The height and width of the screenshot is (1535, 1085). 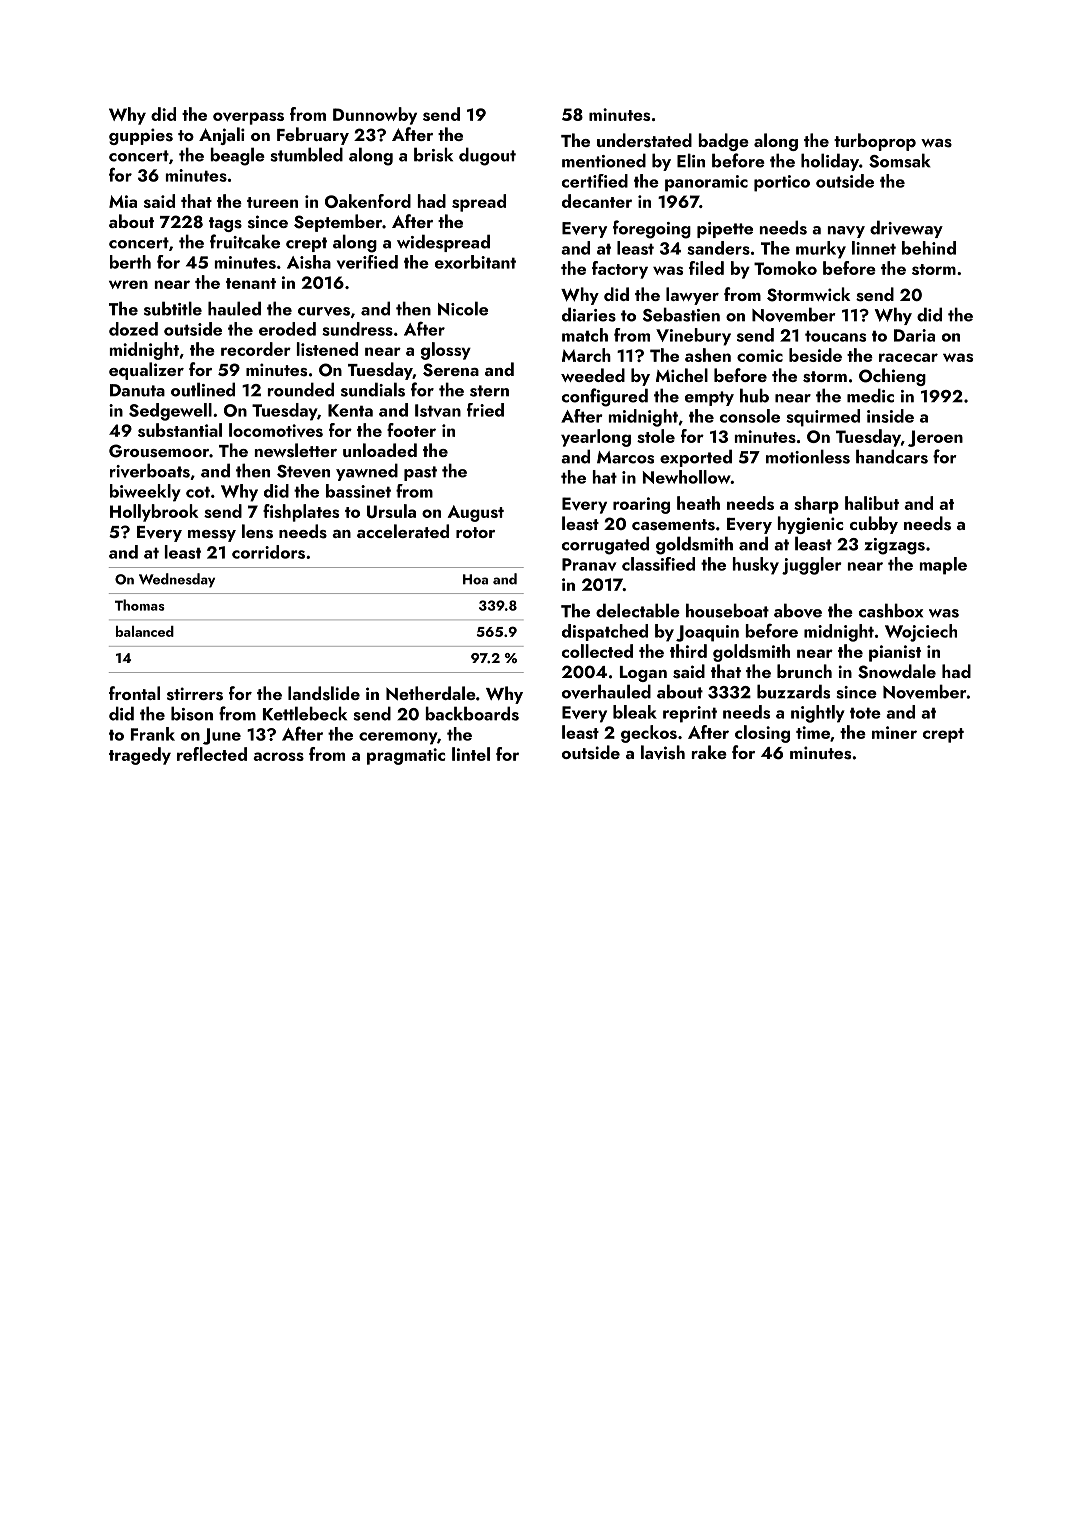 I want to click on configured, so click(x=605, y=397).
